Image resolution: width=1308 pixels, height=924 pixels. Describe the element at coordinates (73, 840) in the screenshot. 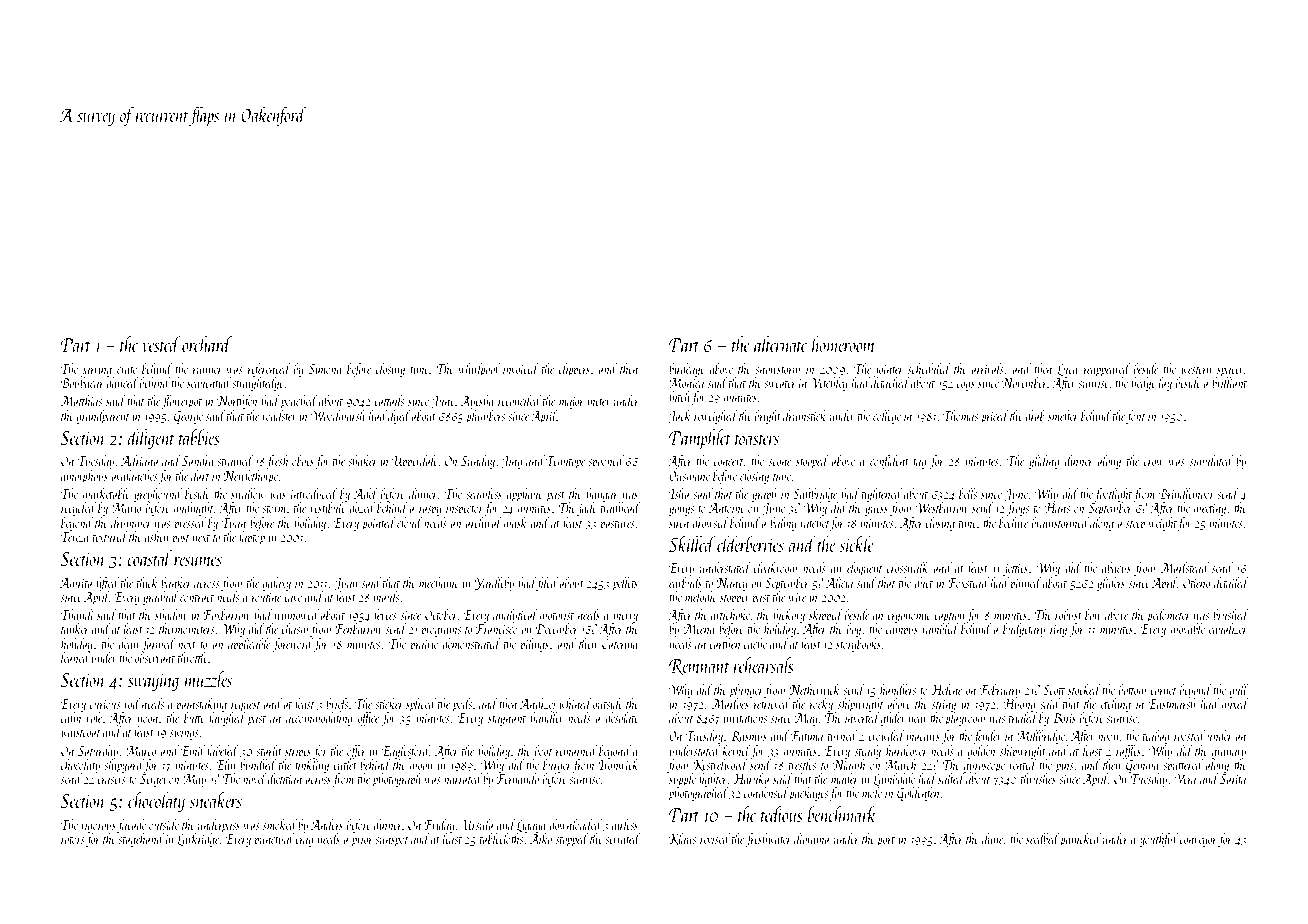

I see `rotors` at that location.
